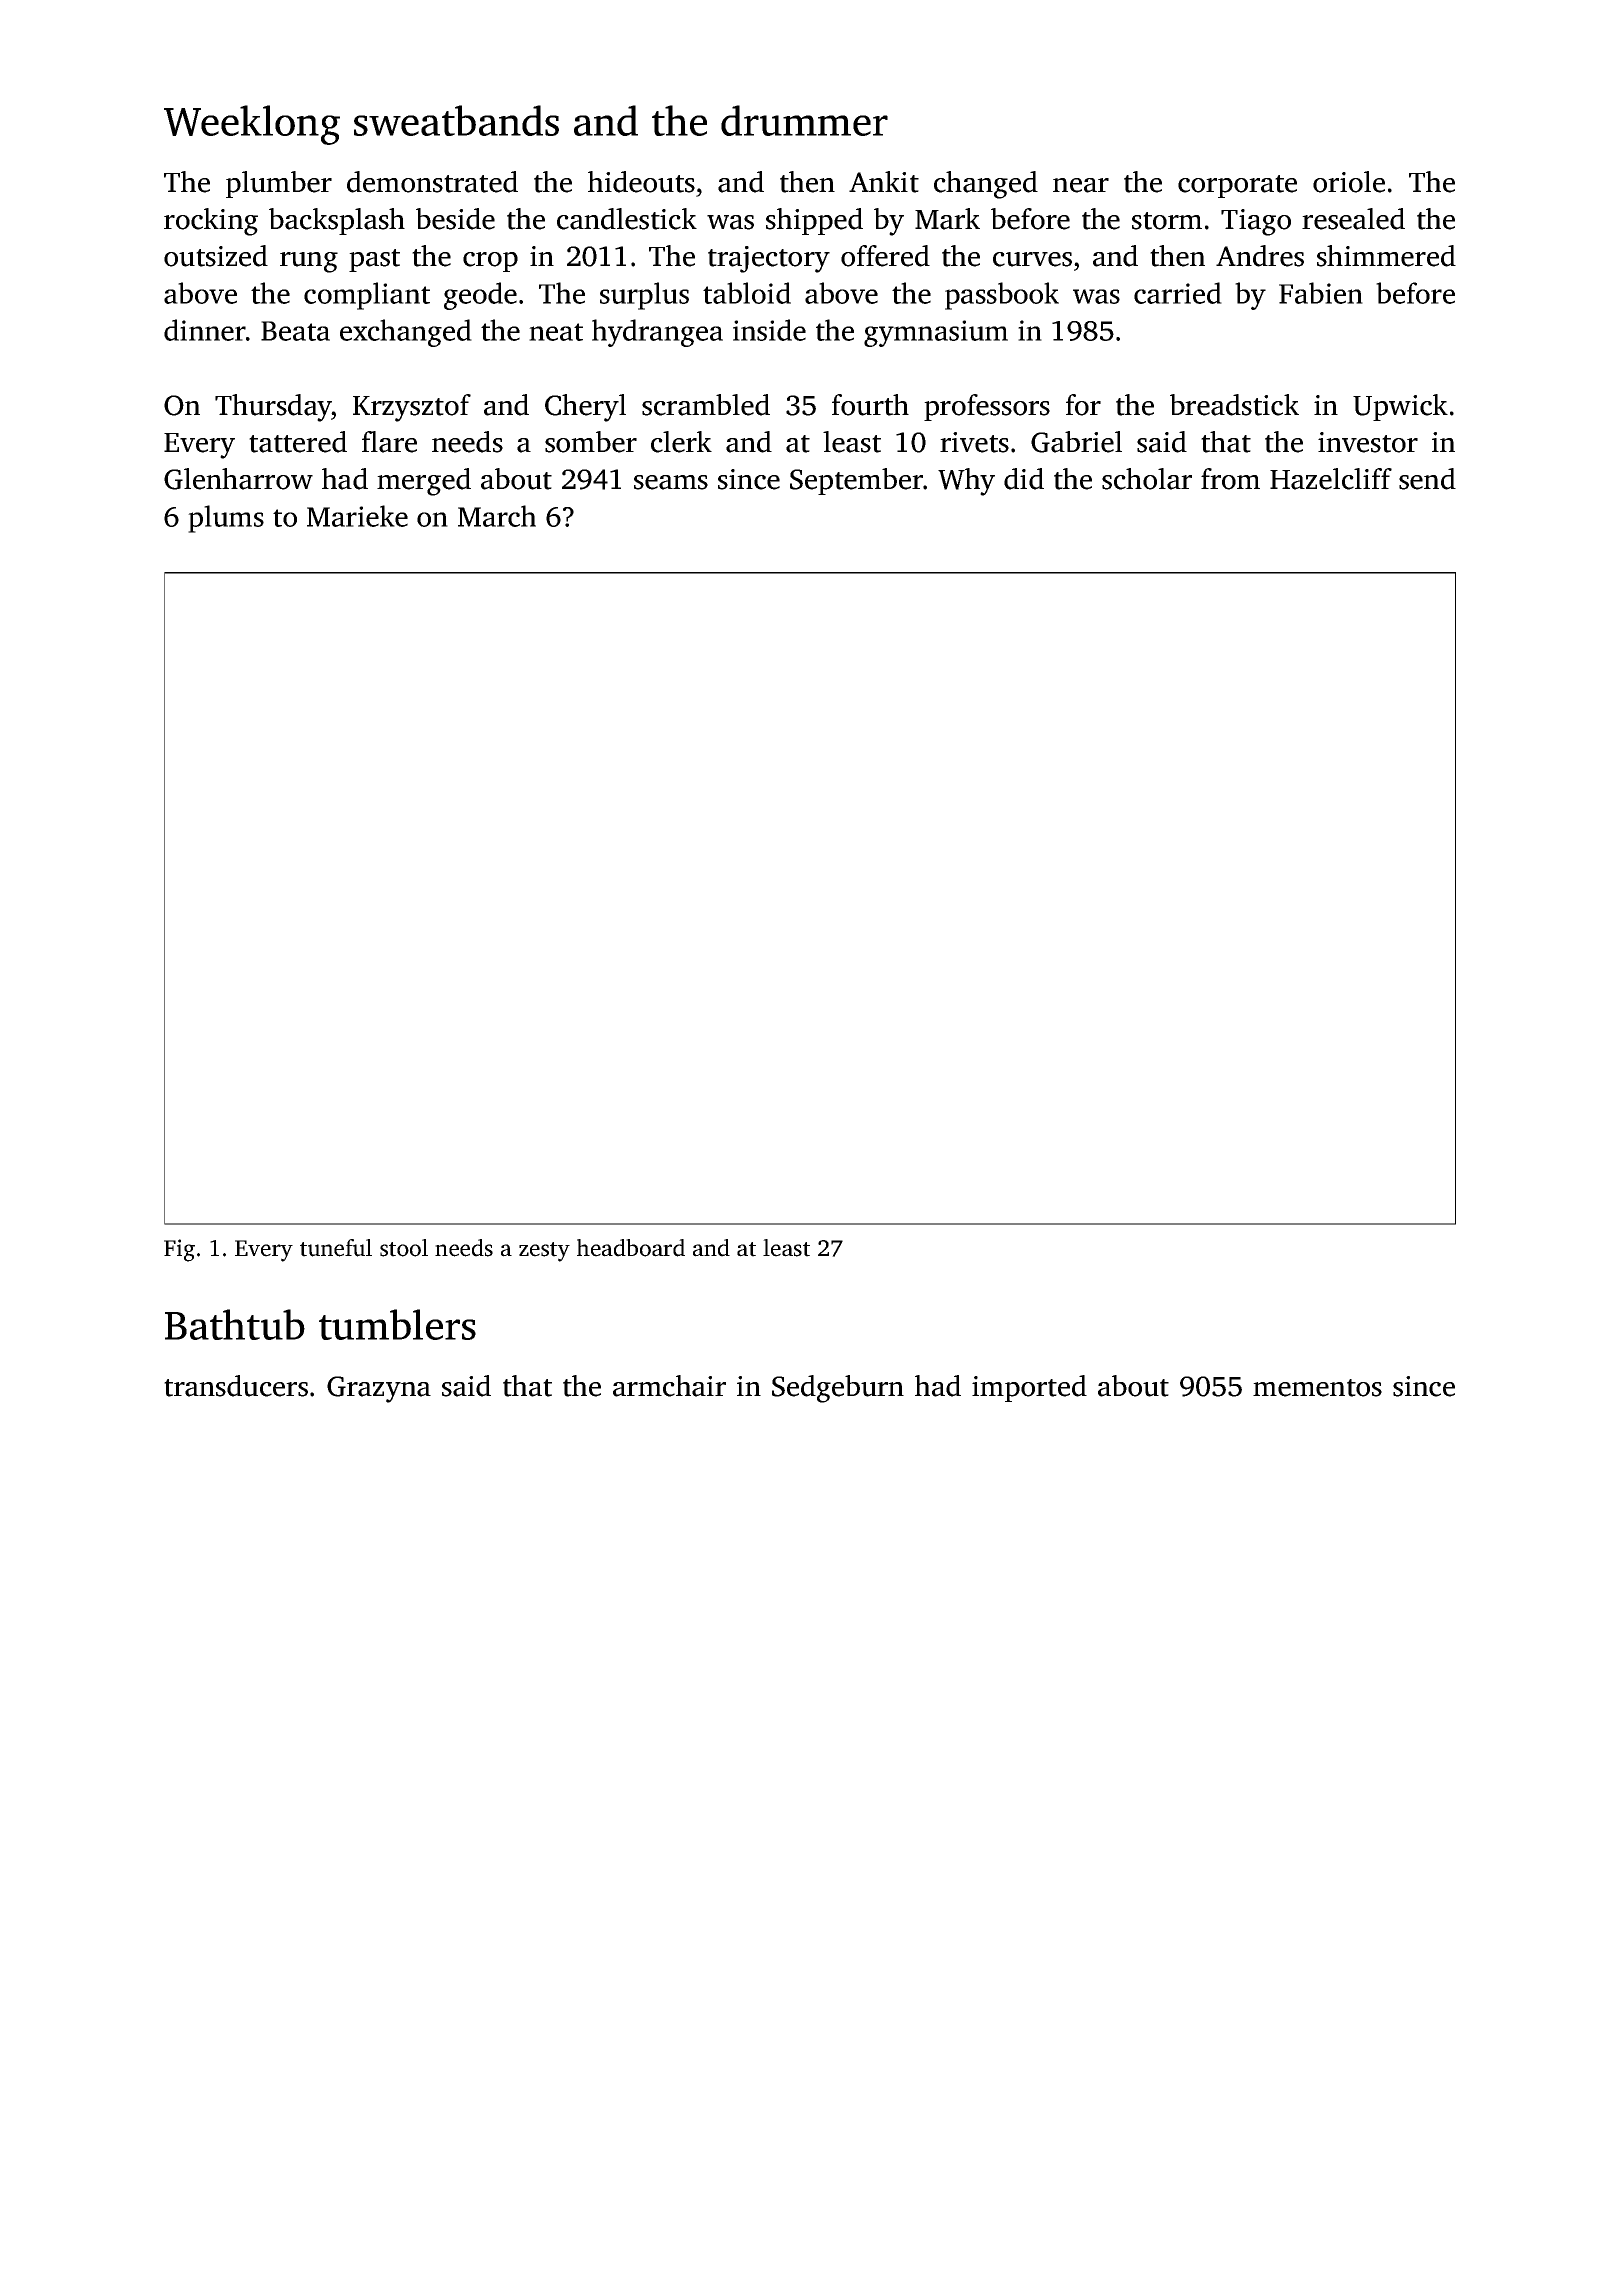  What do you see at coordinates (556, 332) in the image?
I see `neat` at bounding box center [556, 332].
